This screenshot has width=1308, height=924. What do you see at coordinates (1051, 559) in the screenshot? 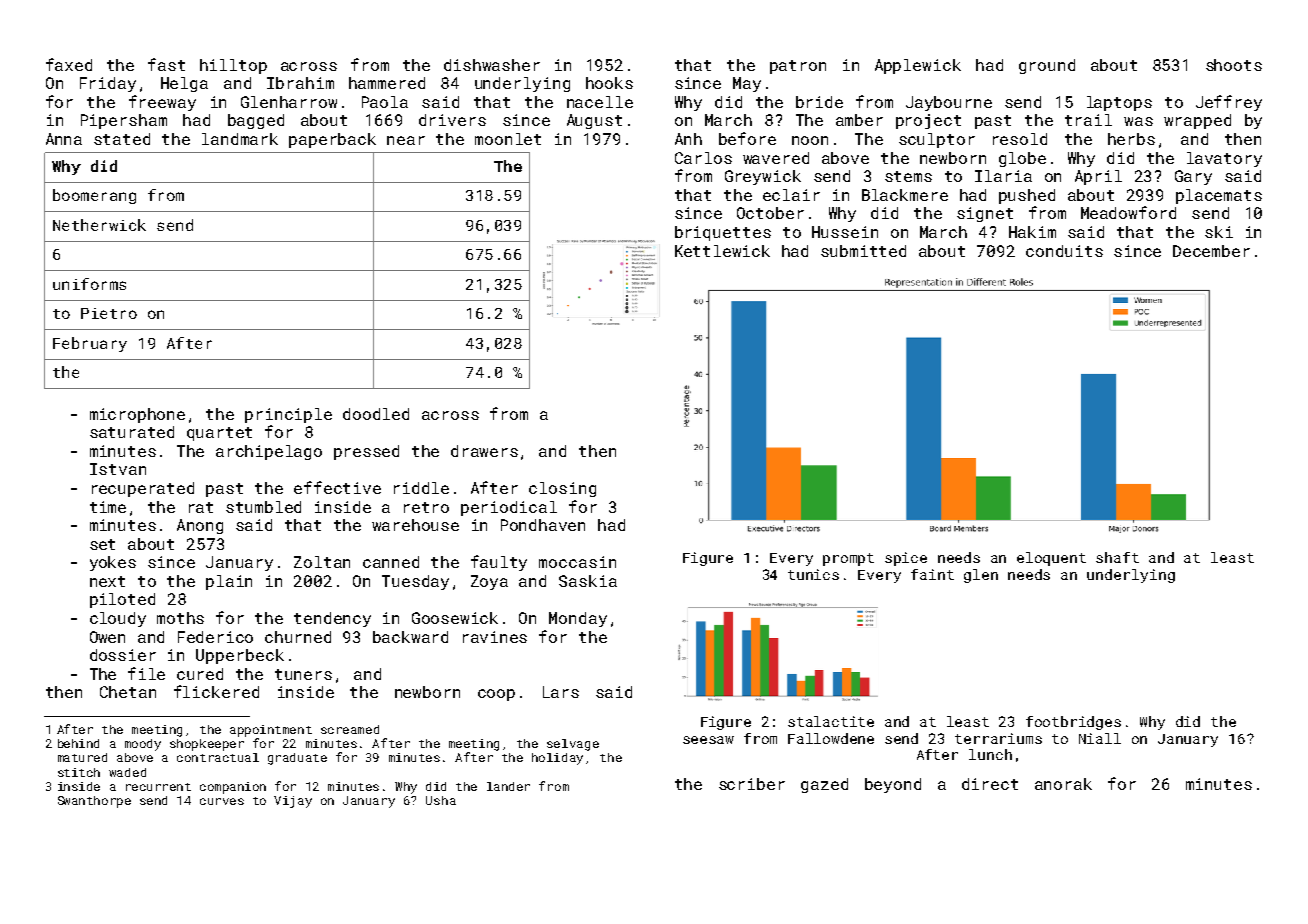
I see `eloquent` at bounding box center [1051, 559].
